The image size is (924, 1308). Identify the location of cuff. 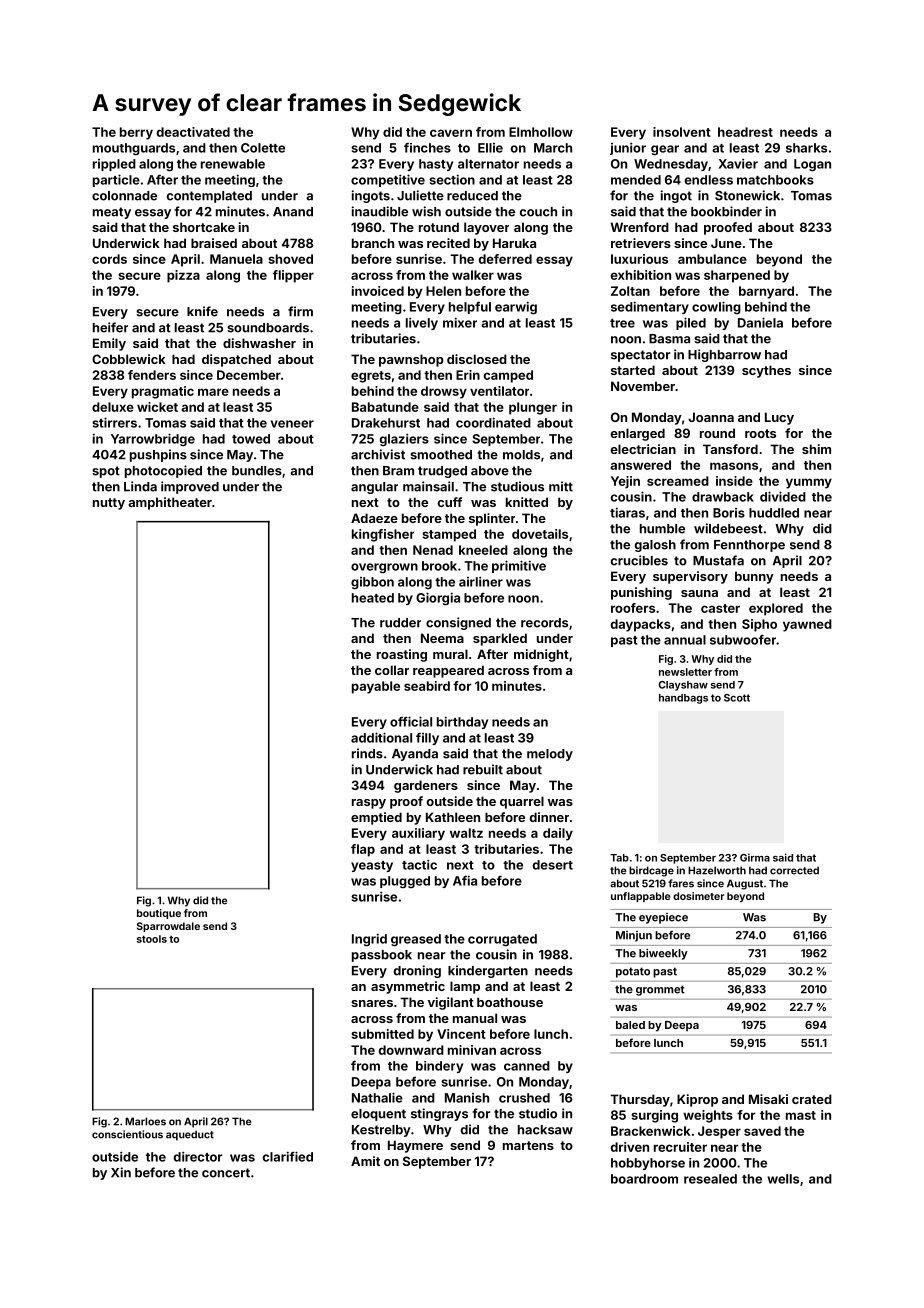
(450, 502).
